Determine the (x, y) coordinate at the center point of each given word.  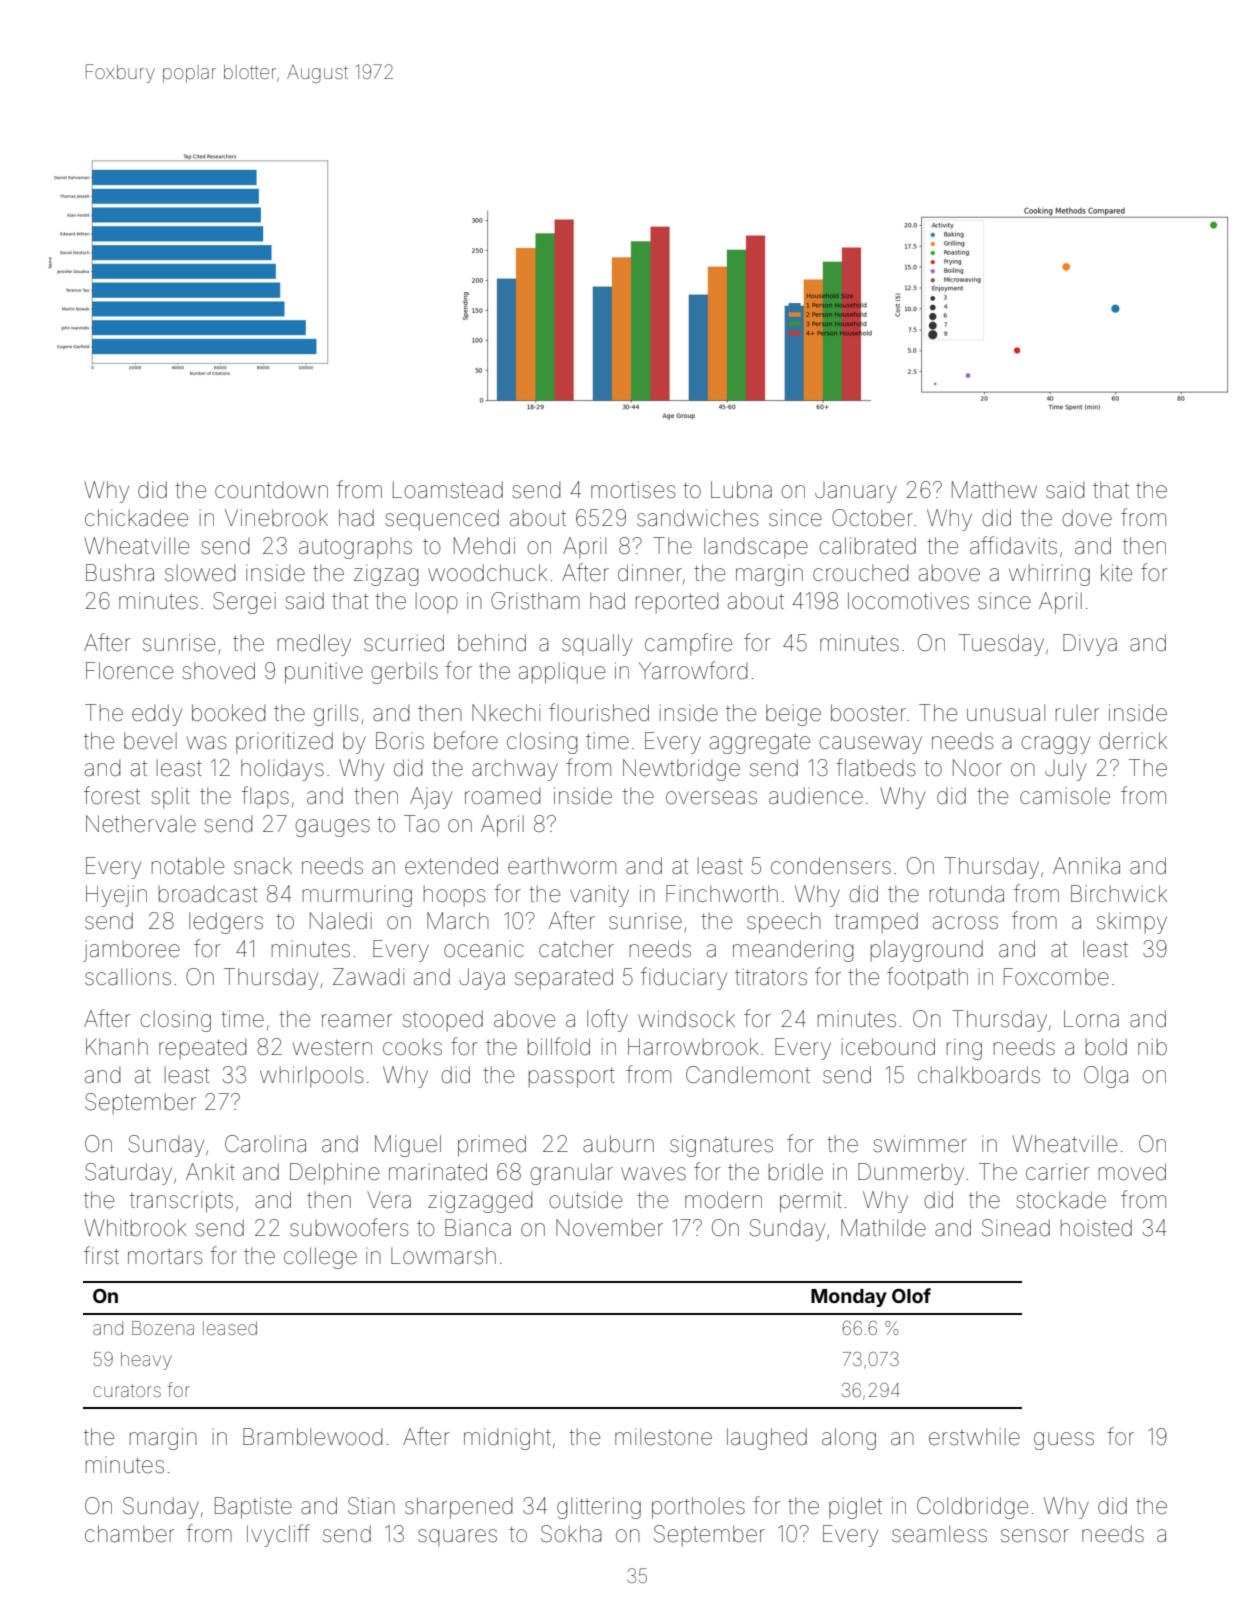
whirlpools (311, 1077)
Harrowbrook (693, 1047)
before (466, 740)
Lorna (1091, 1019)
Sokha (571, 1534)
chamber (130, 1534)
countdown (271, 490)
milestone (663, 1437)
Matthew (994, 490)
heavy (146, 1361)
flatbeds (875, 767)
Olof (911, 1295)
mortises (633, 490)
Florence (129, 671)
